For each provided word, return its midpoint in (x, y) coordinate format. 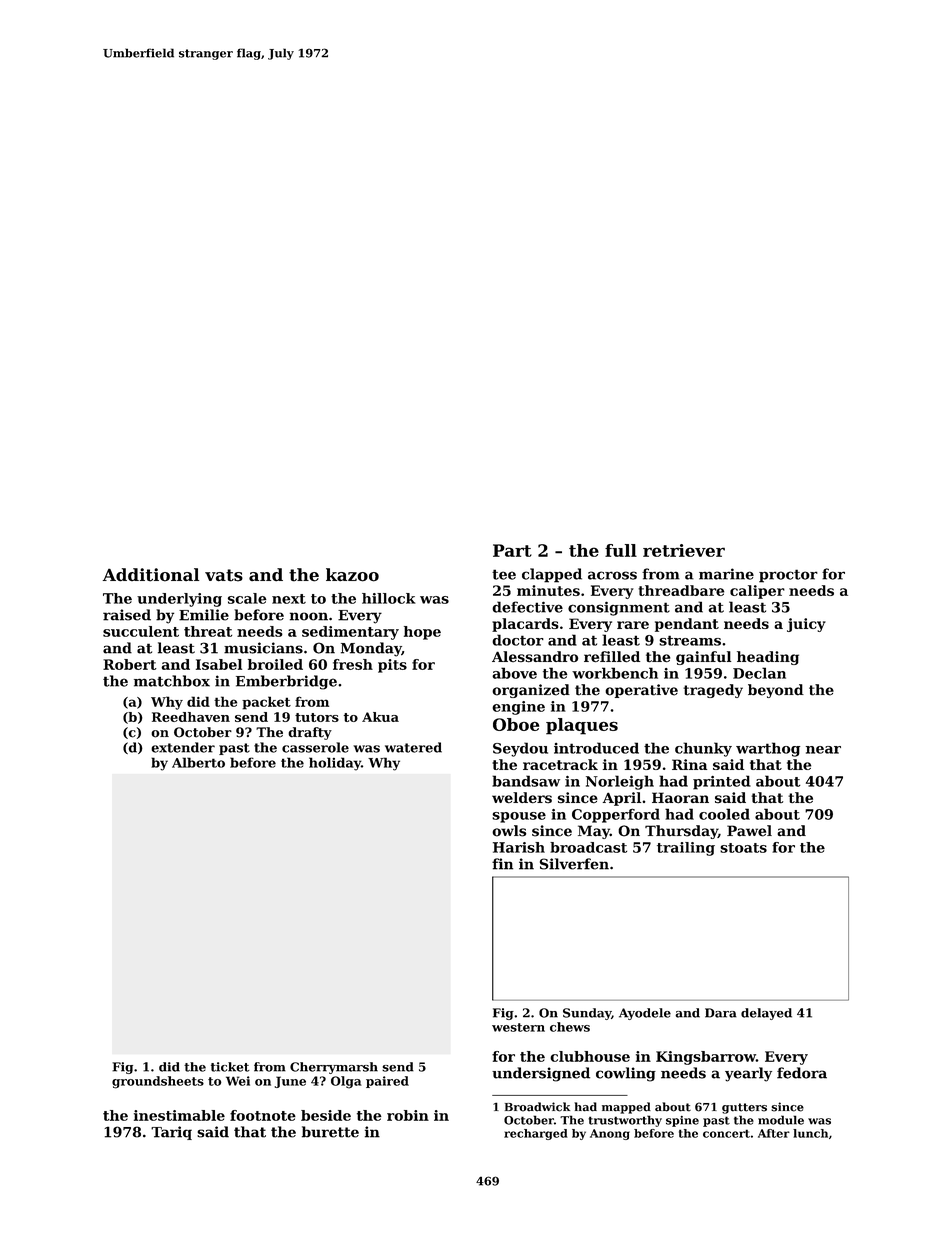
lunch (810, 1133)
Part (512, 550)
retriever (684, 550)
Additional (151, 575)
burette (330, 1132)
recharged (536, 1134)
